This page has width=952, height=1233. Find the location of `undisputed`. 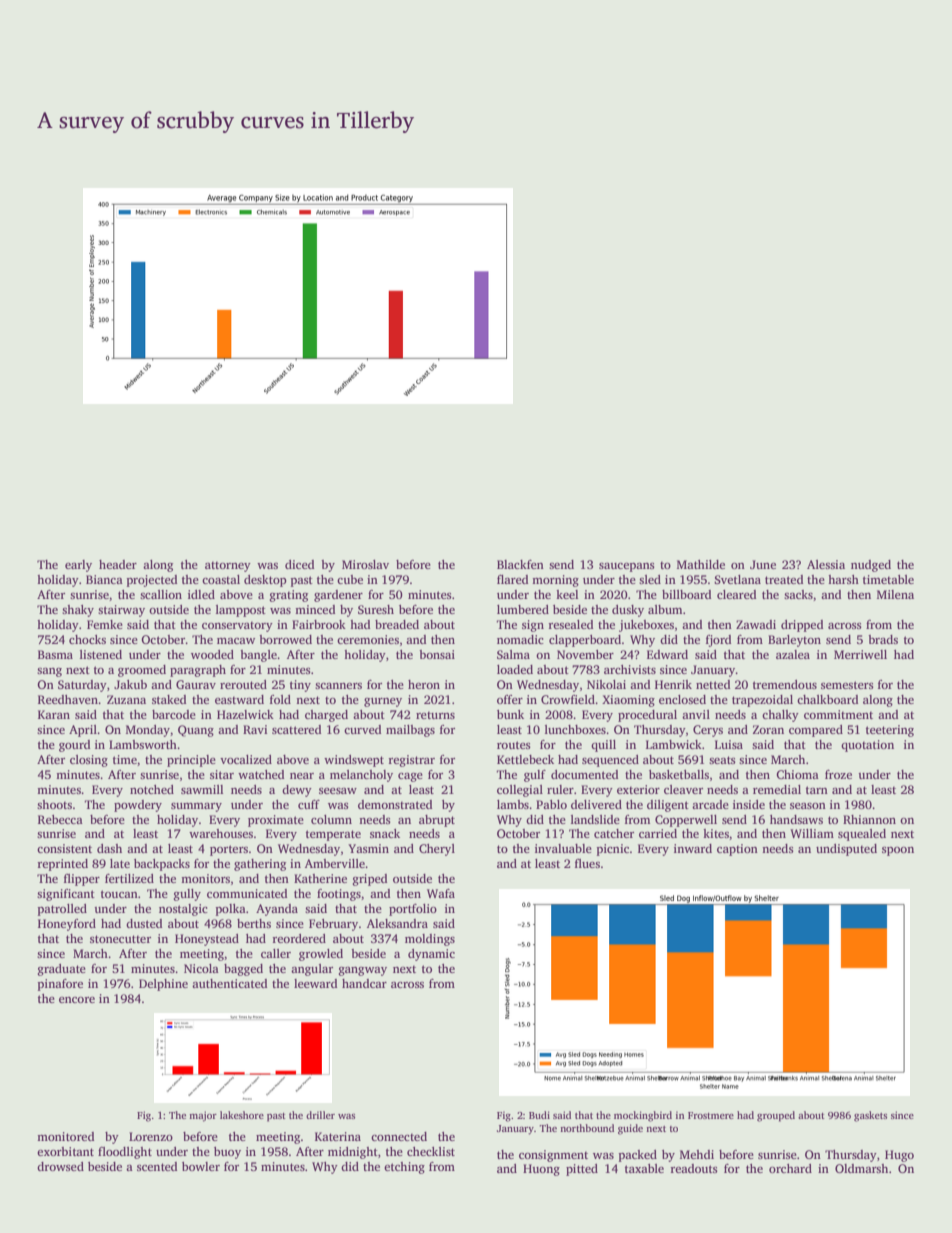

undisputed is located at coordinates (846, 850).
